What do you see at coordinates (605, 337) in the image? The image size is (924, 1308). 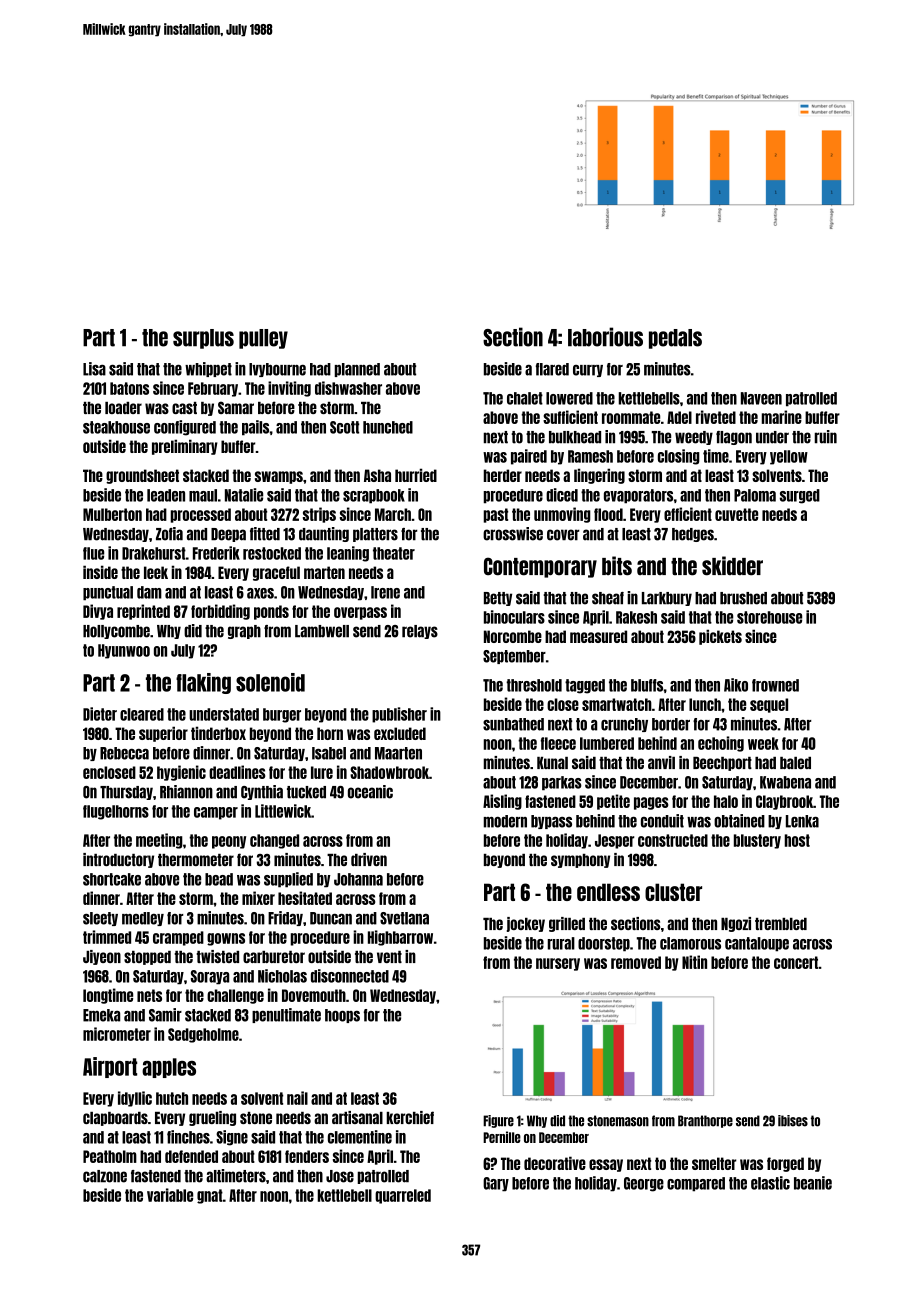 I see `laborious` at bounding box center [605, 337].
